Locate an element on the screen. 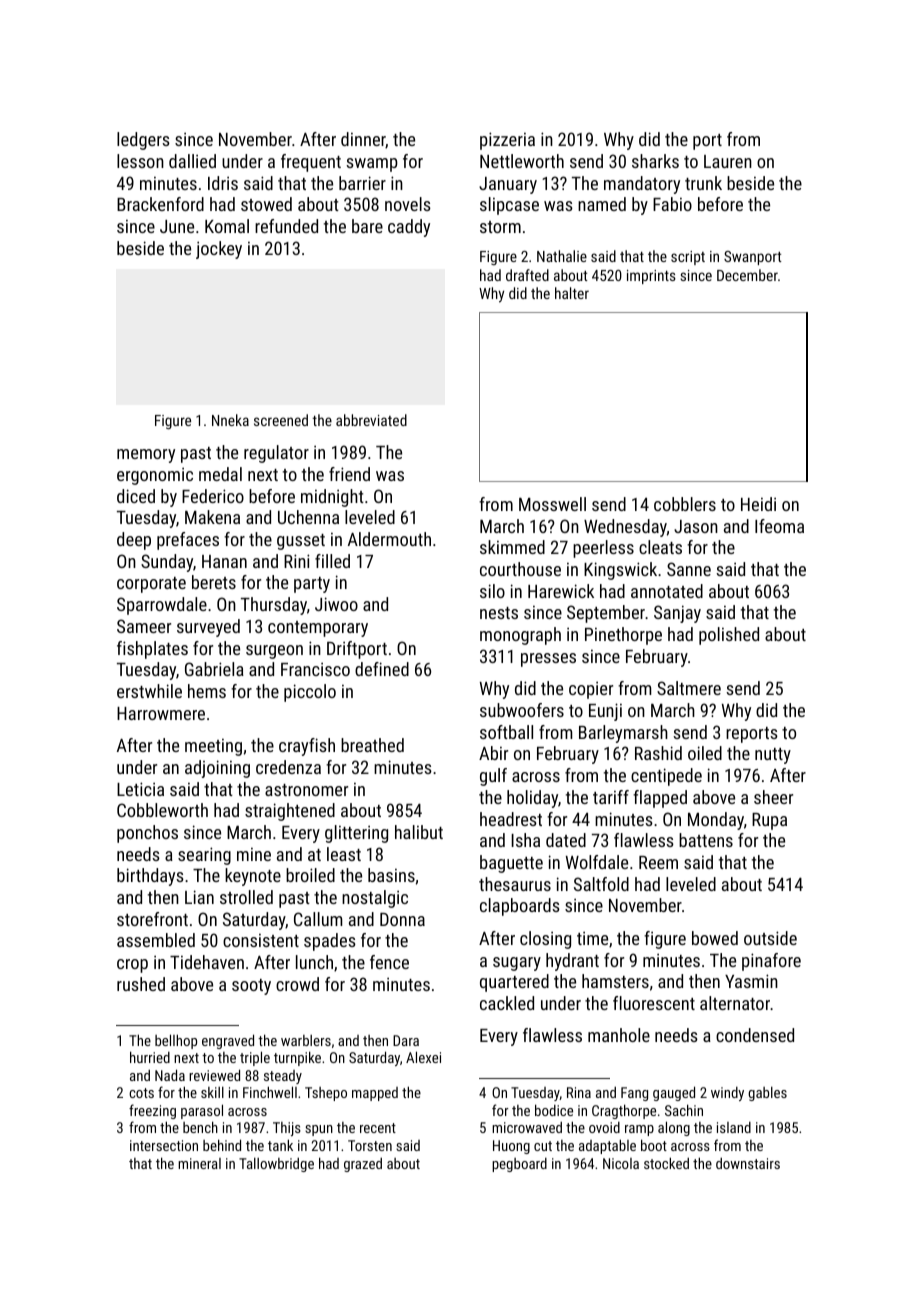  Saltmere is located at coordinates (689, 688).
